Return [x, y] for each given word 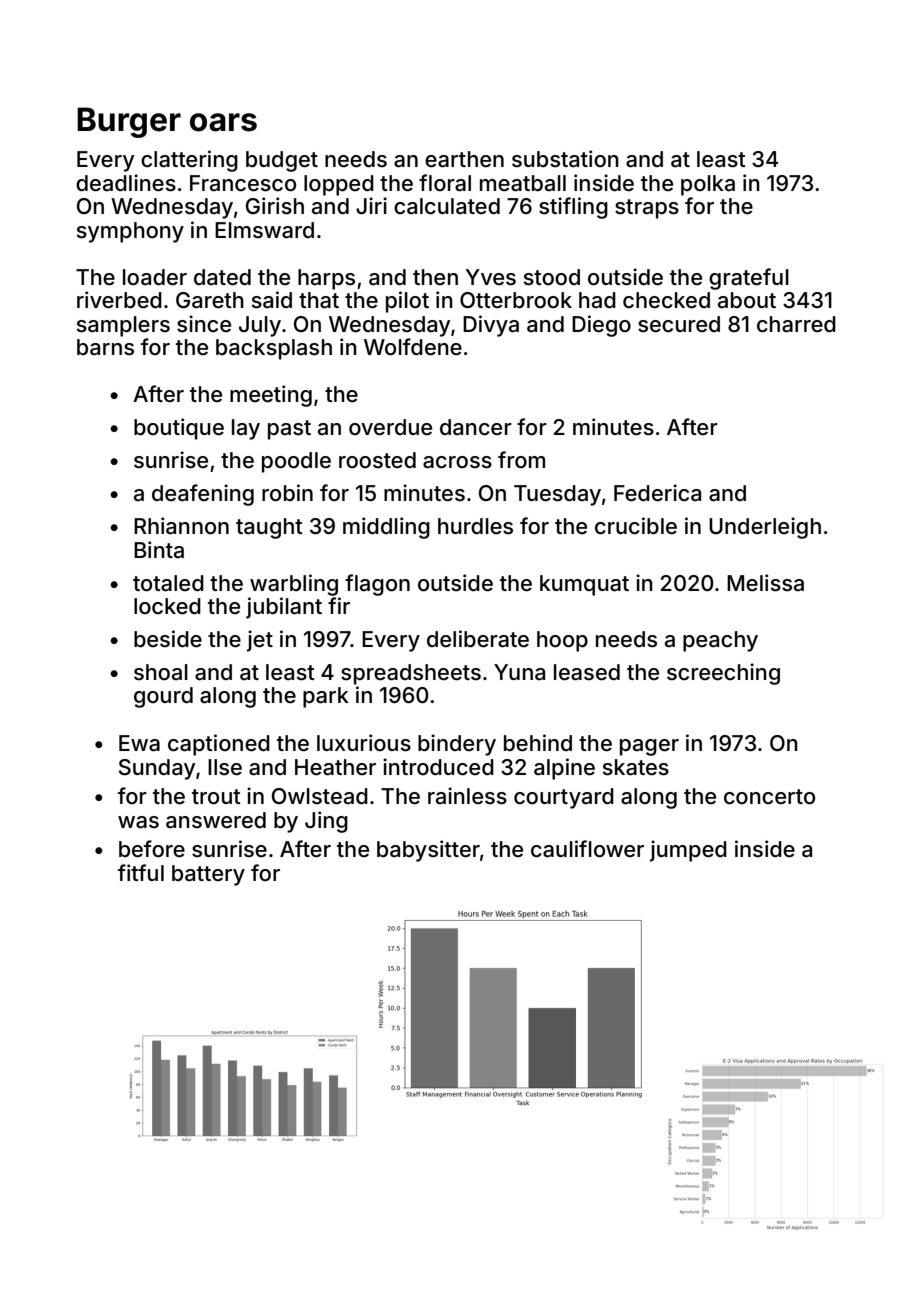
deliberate [478, 639]
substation [565, 159]
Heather [335, 767]
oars [223, 122]
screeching [723, 674]
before [152, 849]
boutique [179, 429]
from [521, 459]
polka [708, 185]
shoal [161, 672]
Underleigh [765, 528]
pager [649, 747]
